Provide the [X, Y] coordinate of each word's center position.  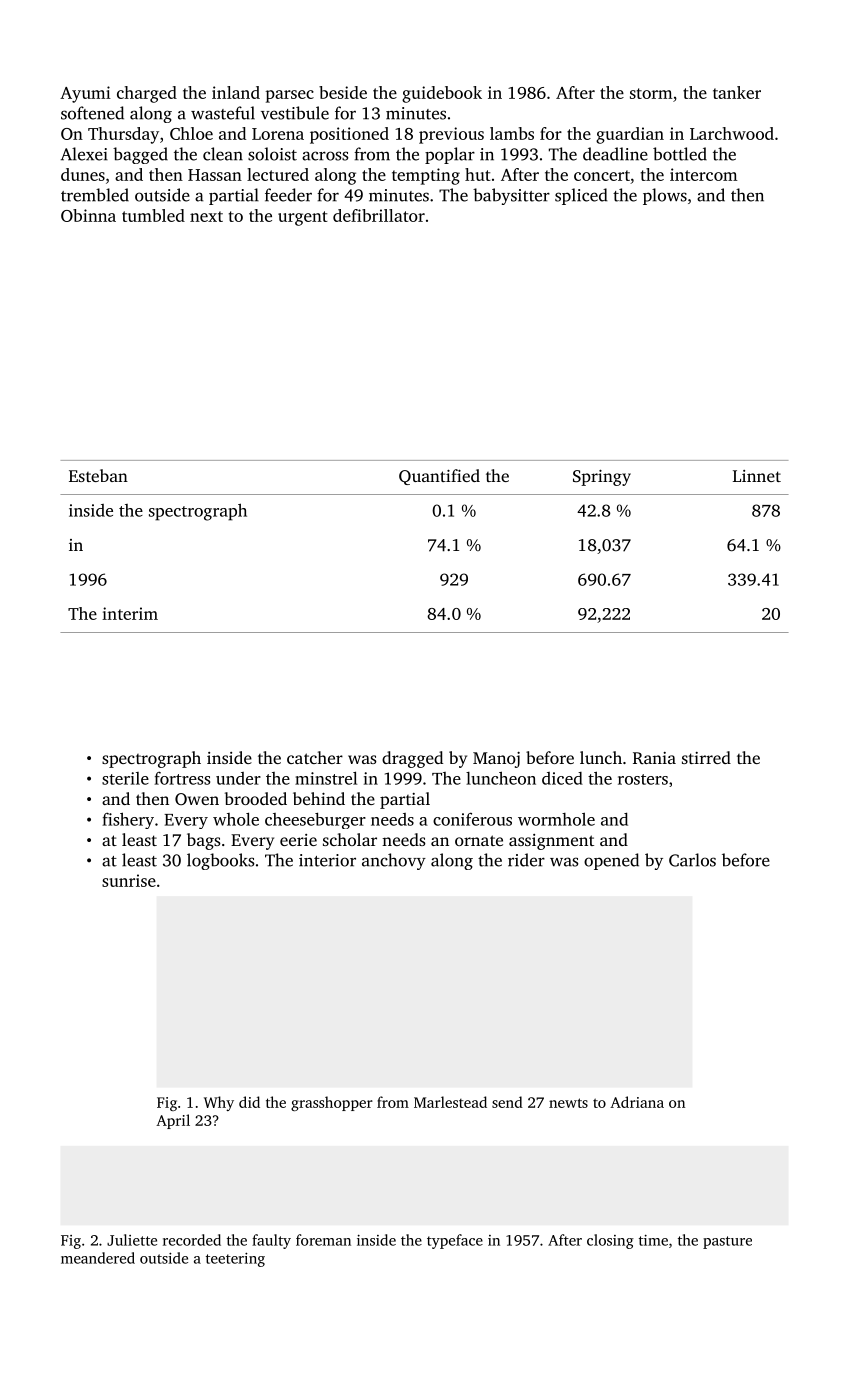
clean [223, 154]
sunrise [129, 880]
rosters [643, 779]
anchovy [394, 861]
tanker [737, 92]
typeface [455, 1241]
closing [610, 1241]
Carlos [692, 860]
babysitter [511, 196]
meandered [98, 1258]
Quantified [439, 477]
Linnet [757, 476]
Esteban [98, 475]
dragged [412, 759]
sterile [125, 778]
